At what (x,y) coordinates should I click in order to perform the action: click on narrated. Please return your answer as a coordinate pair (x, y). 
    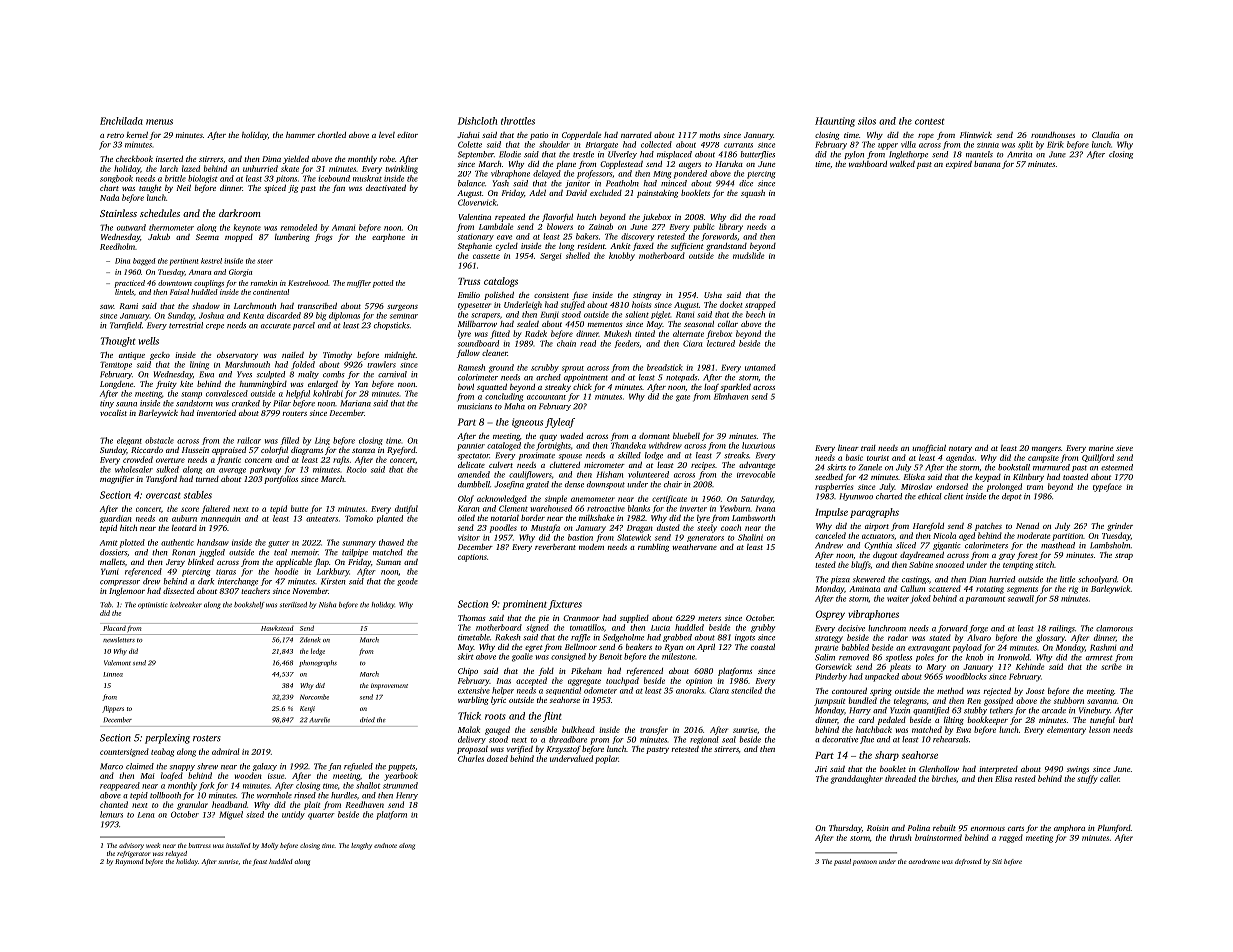
    Looking at the image, I should click on (636, 135).
